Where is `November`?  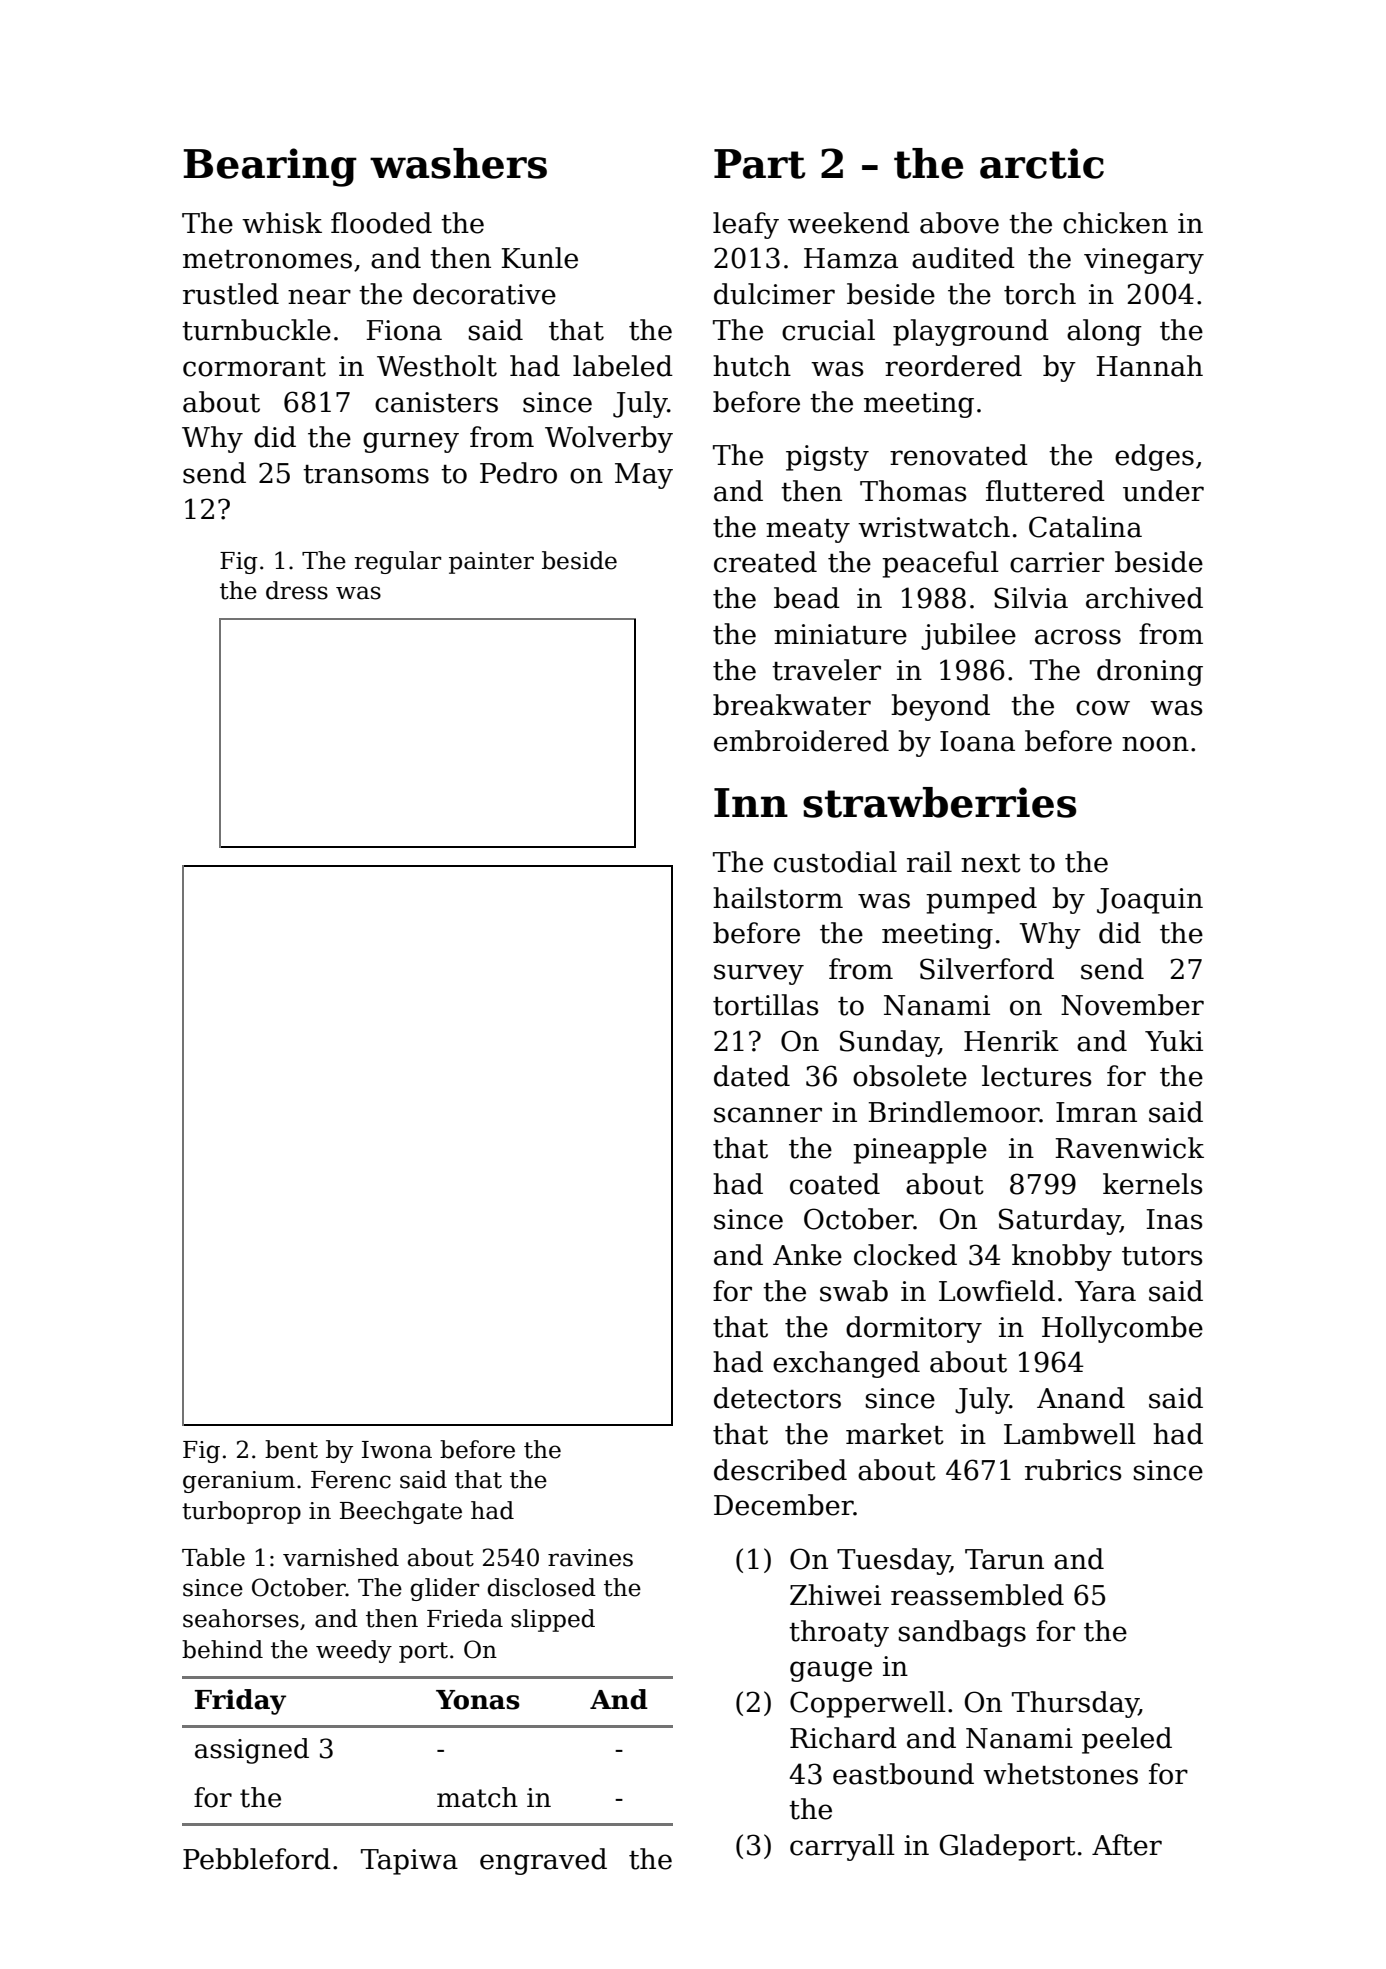
November is located at coordinates (1132, 1005).
